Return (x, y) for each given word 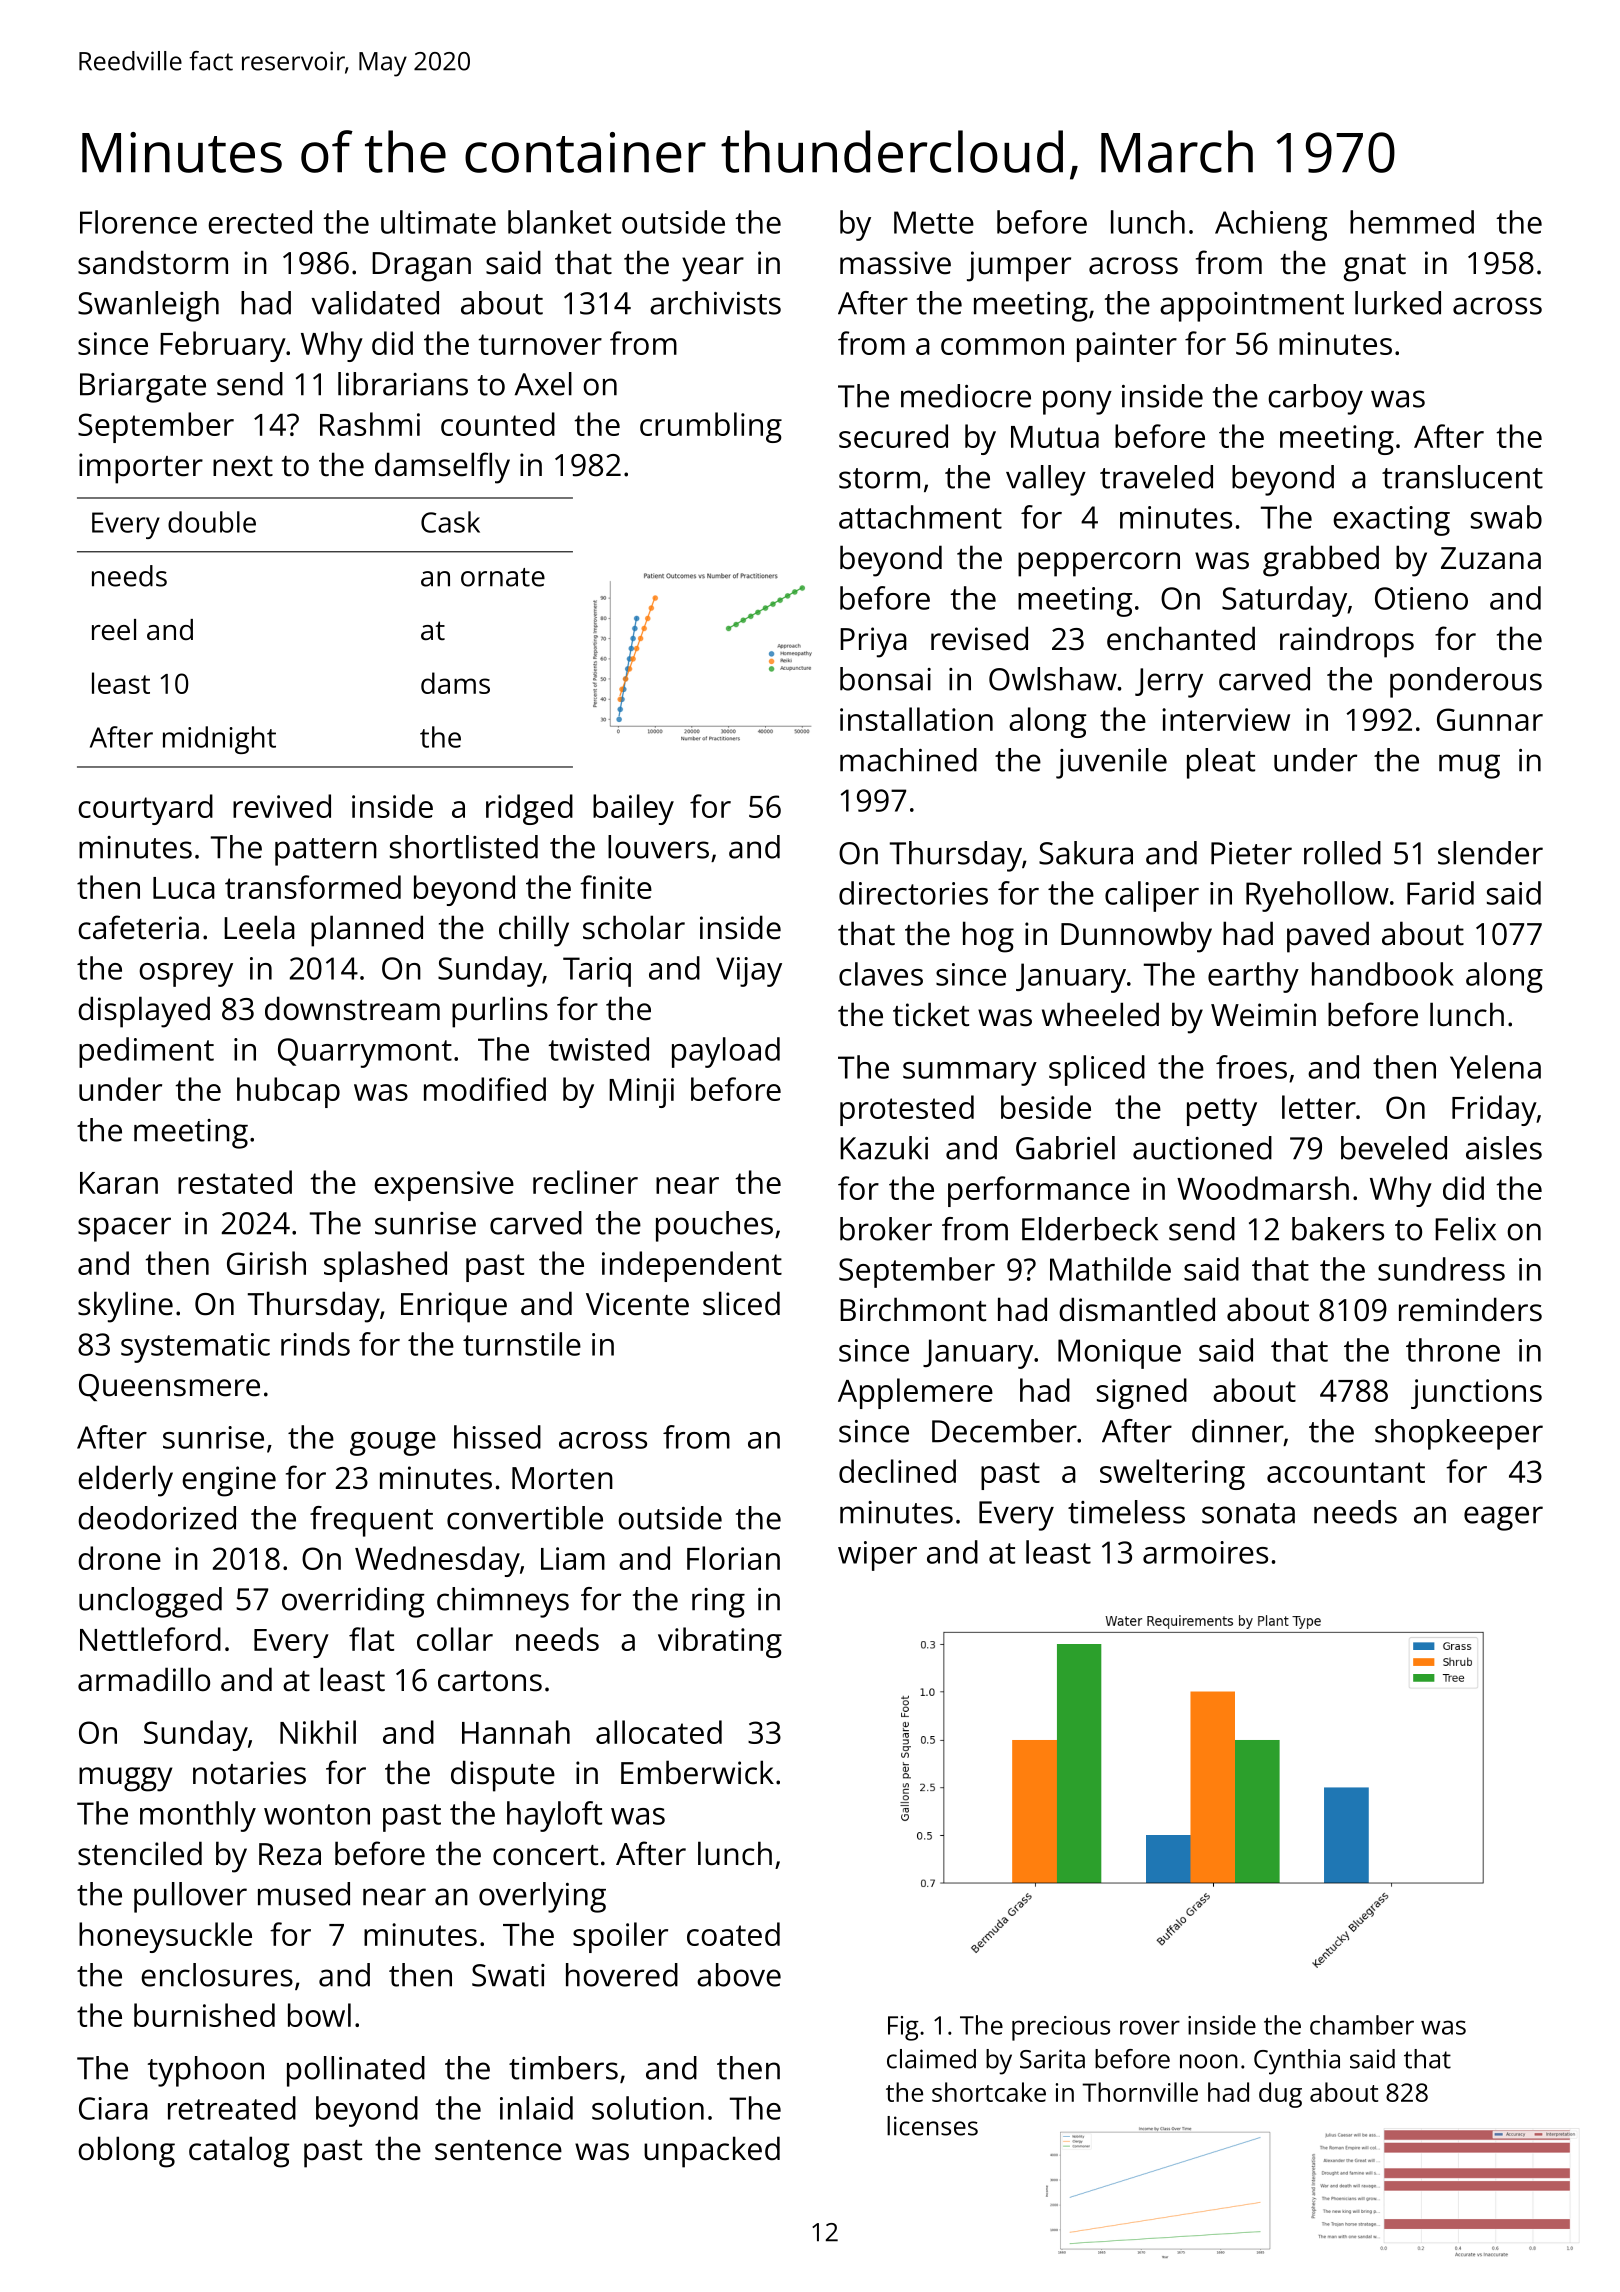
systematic (195, 1348)
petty (1222, 1112)
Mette (934, 222)
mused (304, 1894)
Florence (138, 222)
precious (1061, 2028)
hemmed (1412, 222)
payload (726, 1052)
